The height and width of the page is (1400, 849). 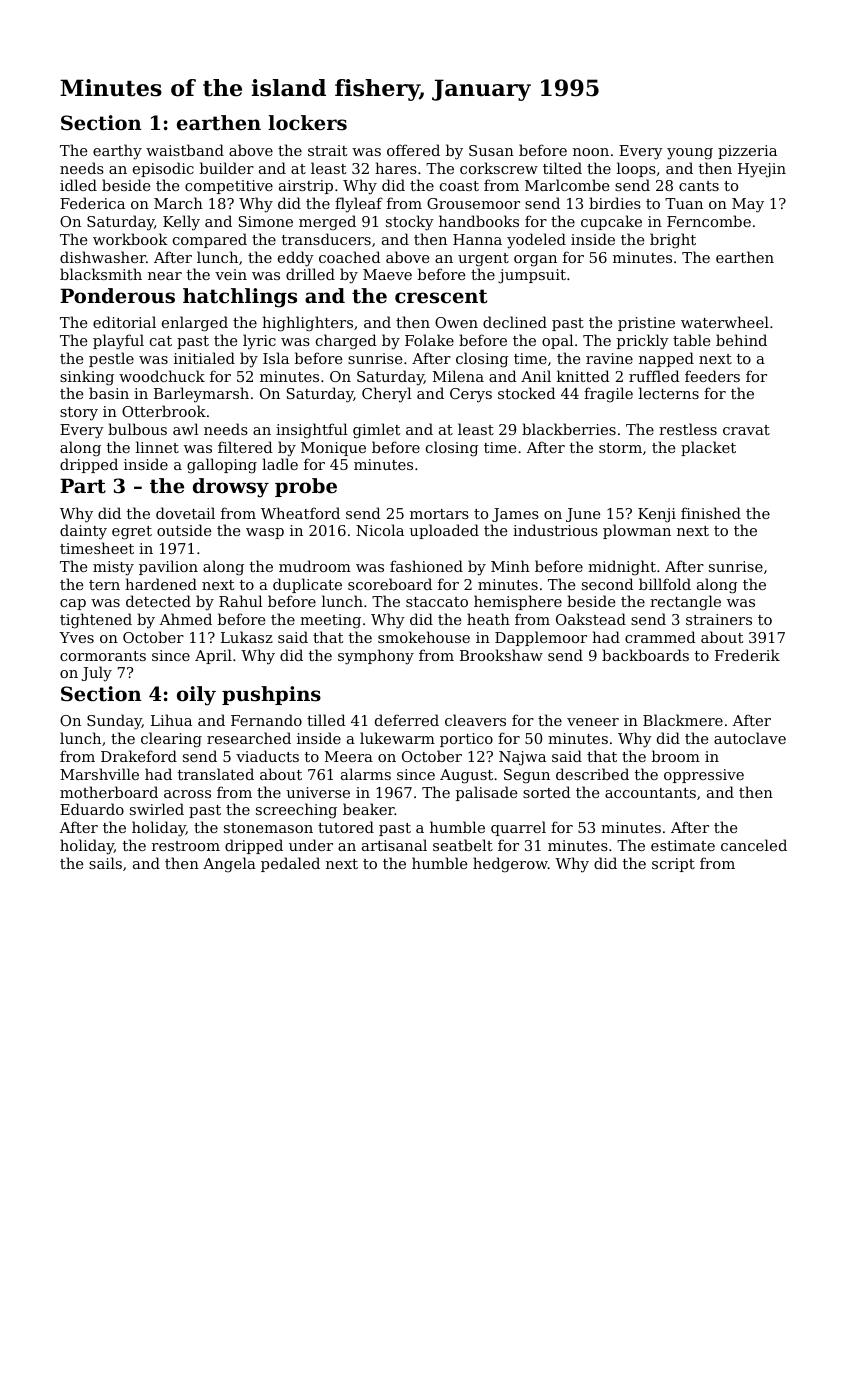 What do you see at coordinates (171, 720) in the page?
I see `Lihua` at bounding box center [171, 720].
